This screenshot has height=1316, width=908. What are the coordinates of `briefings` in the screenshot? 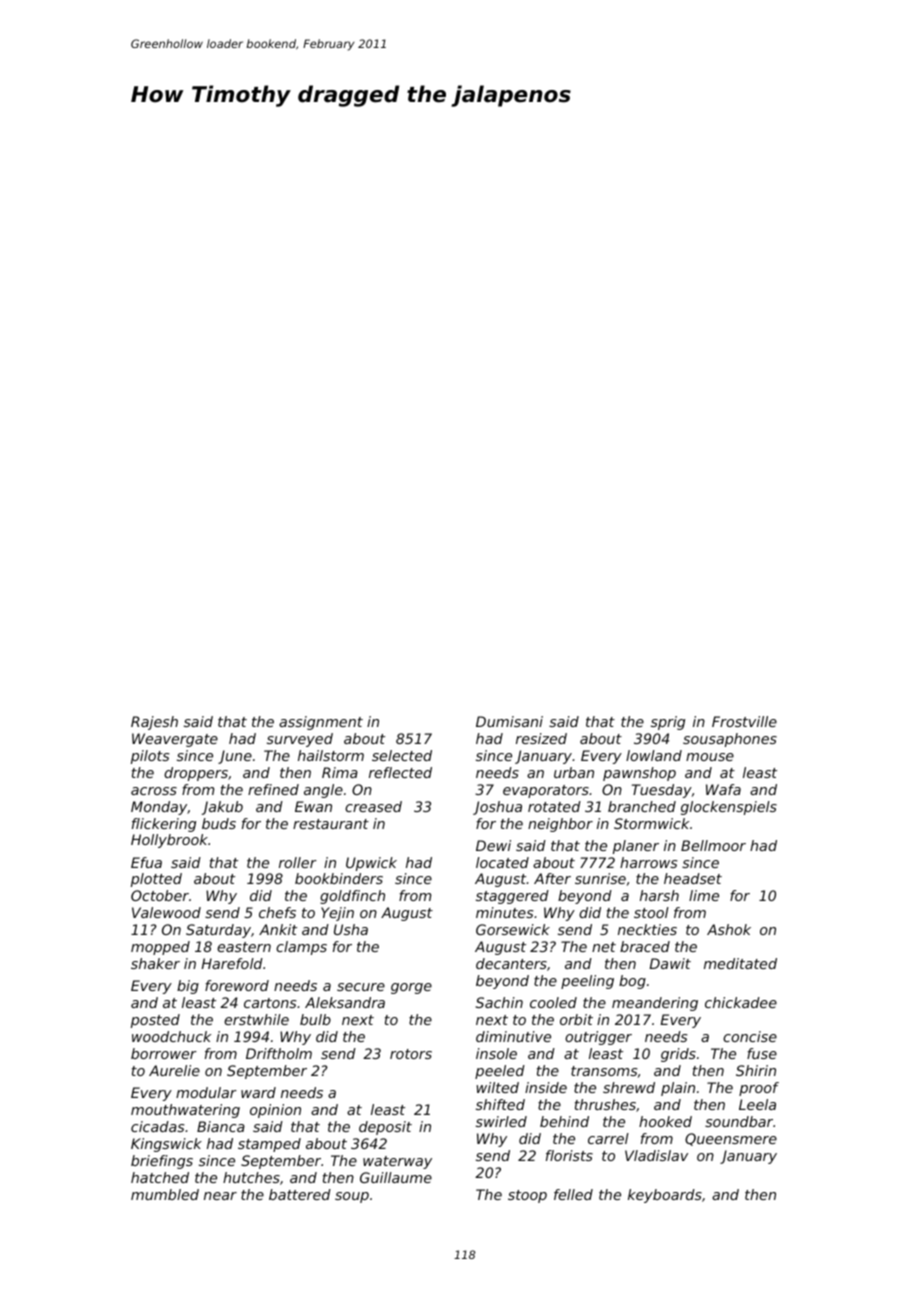 It's located at (162, 1162).
